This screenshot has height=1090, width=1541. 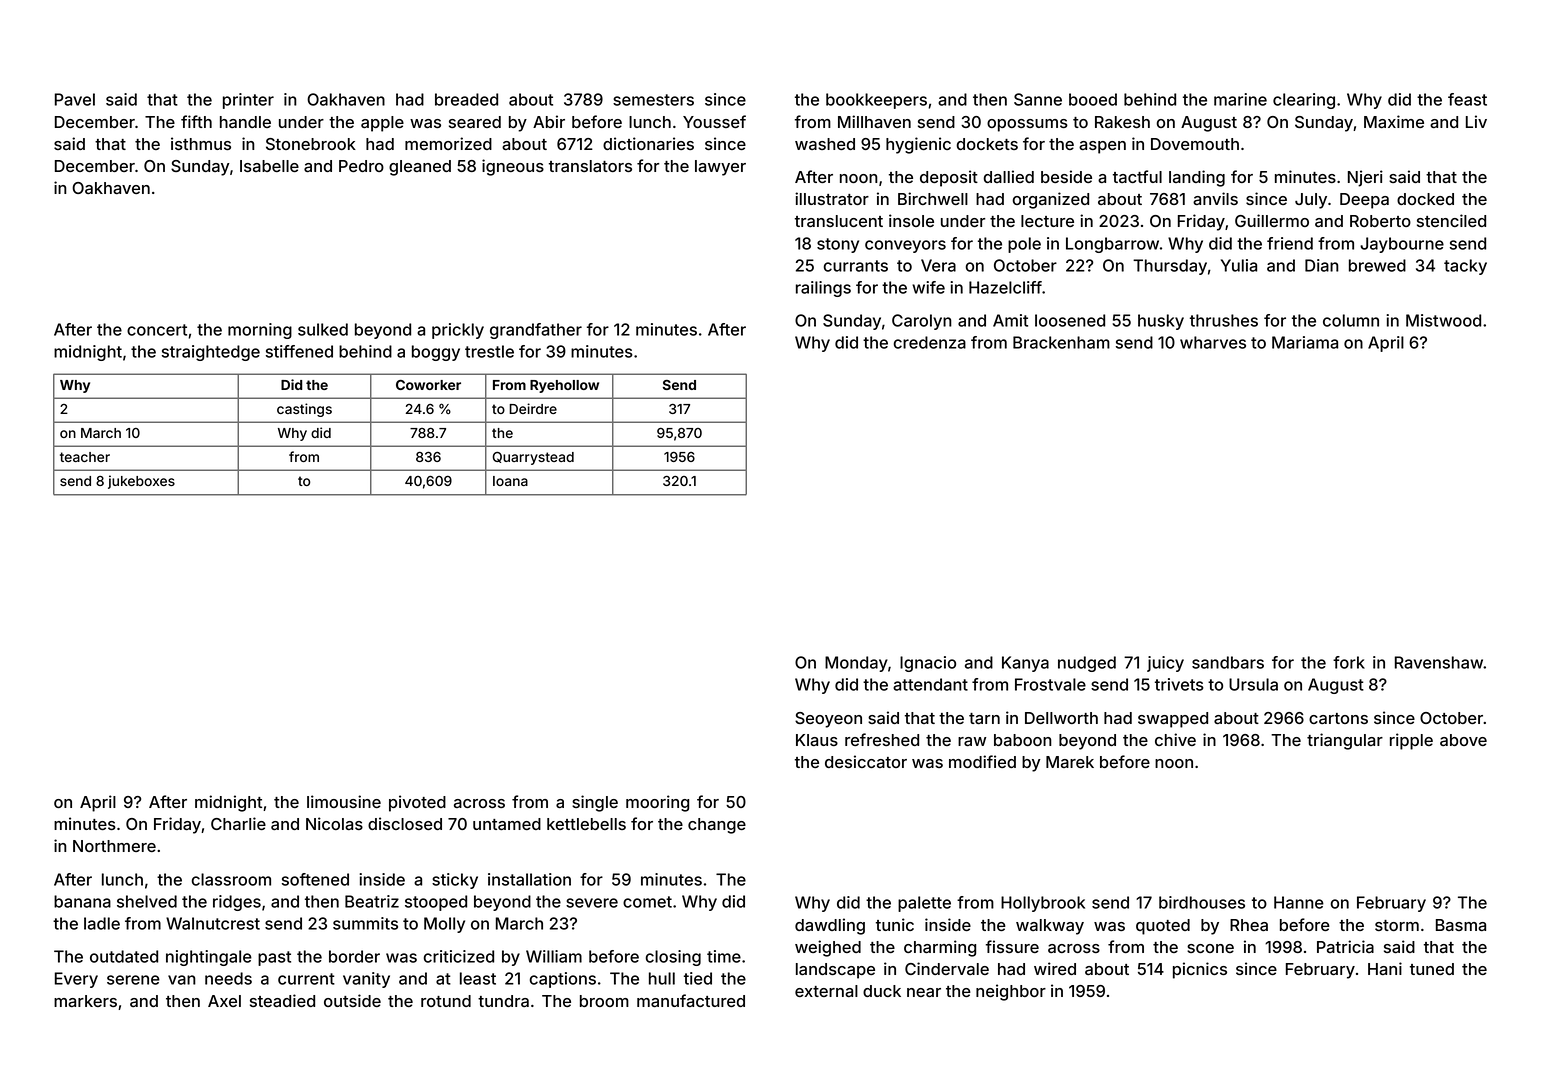 I want to click on clearing, so click(x=1304, y=101).
